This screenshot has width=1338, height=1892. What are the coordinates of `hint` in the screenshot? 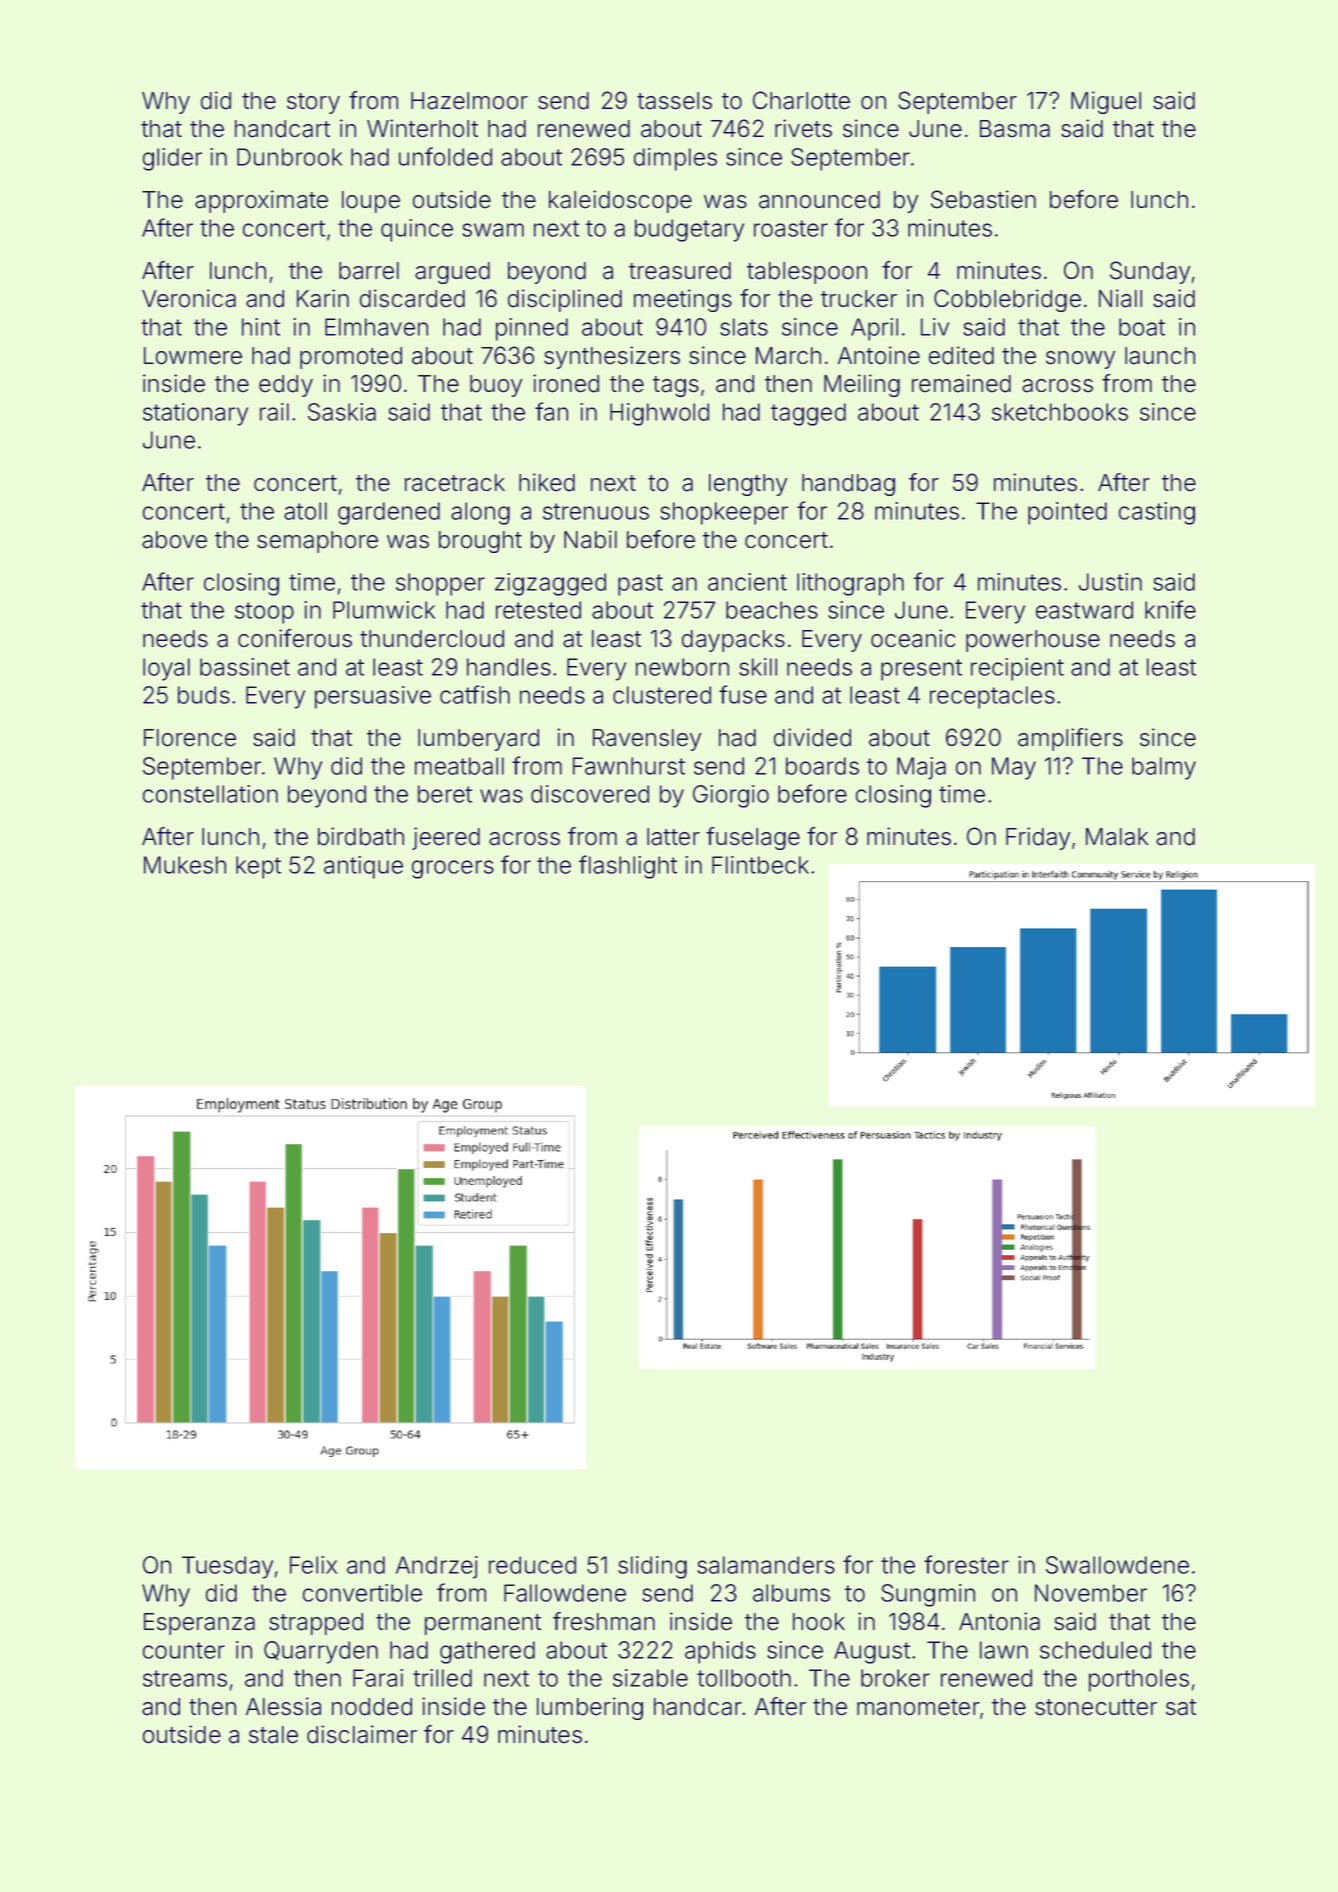 It's located at (261, 327).
